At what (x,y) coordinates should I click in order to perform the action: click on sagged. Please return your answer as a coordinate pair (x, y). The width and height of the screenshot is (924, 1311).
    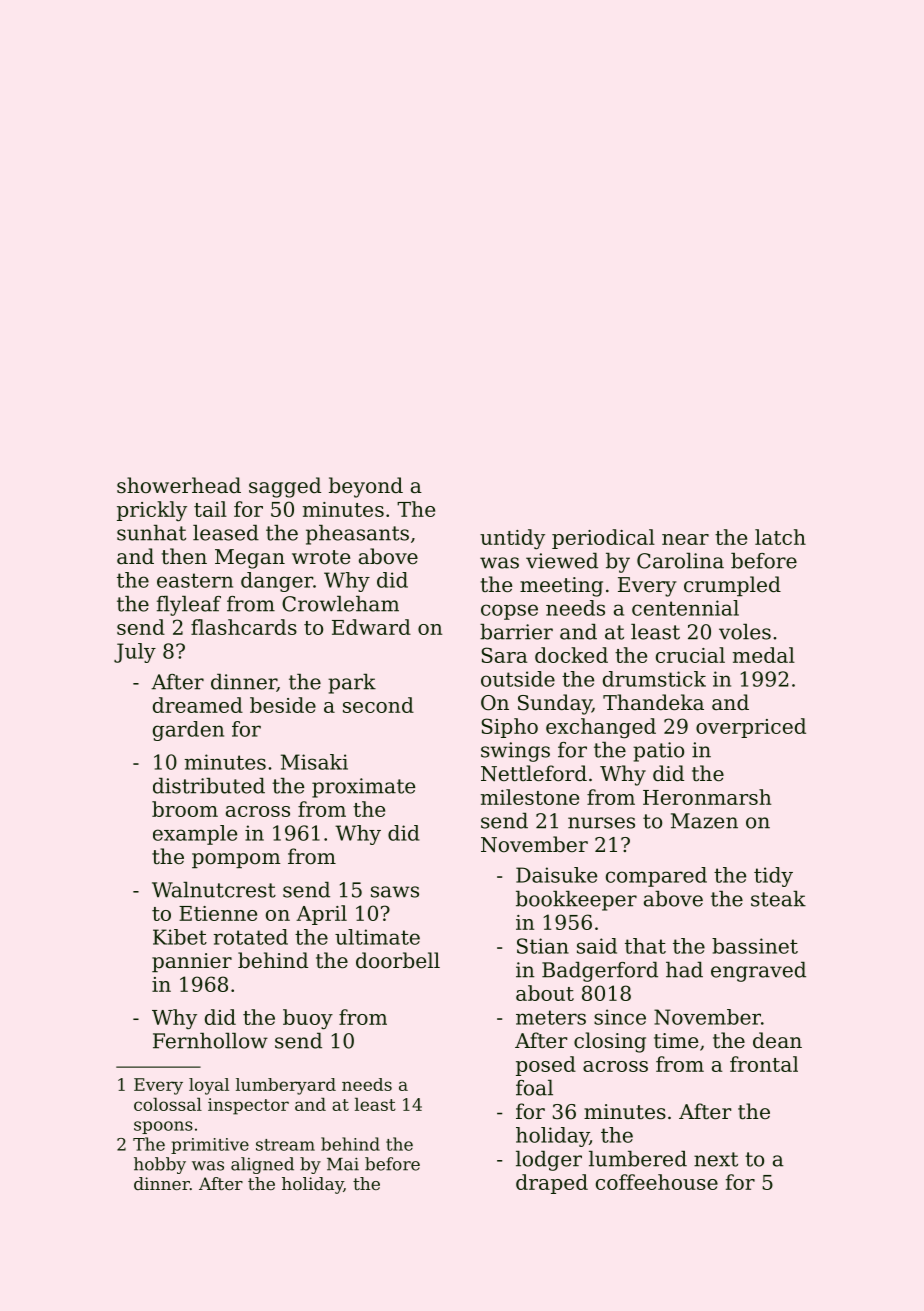
    Looking at the image, I should click on (285, 487).
